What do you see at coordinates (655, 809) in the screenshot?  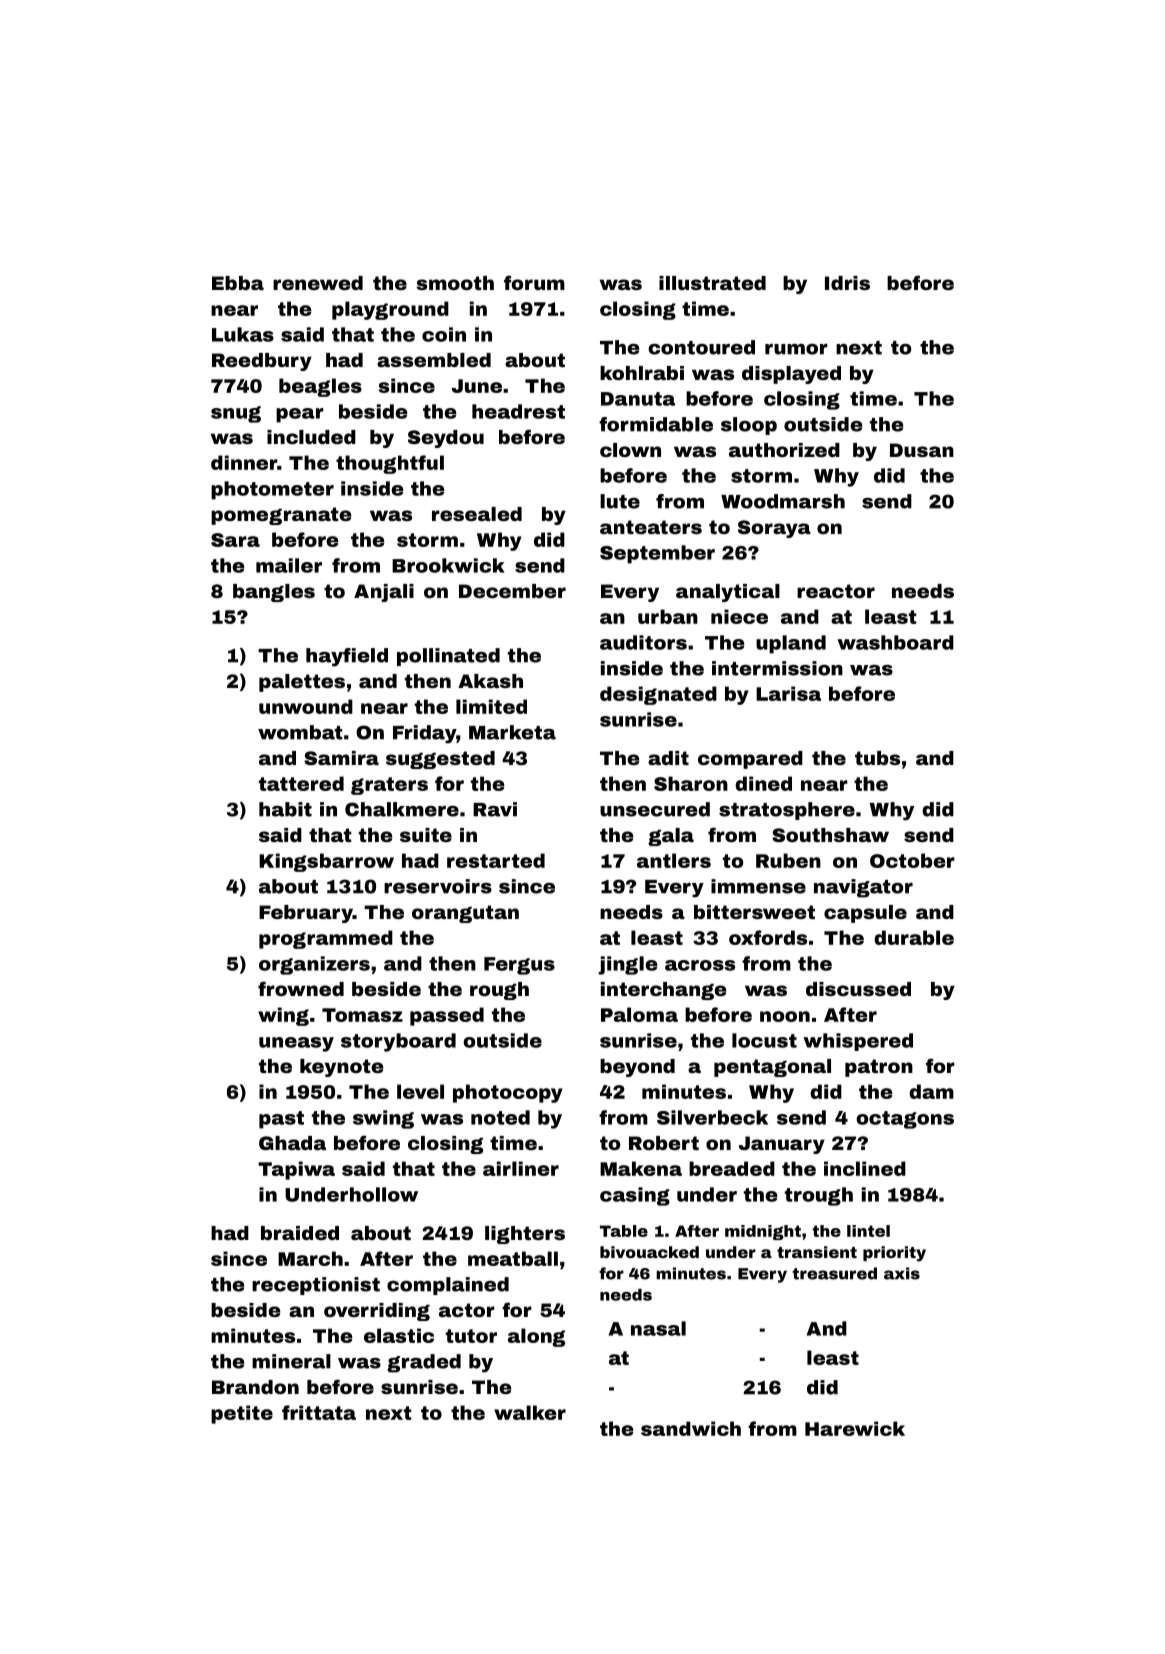 I see `unsecured` at bounding box center [655, 809].
